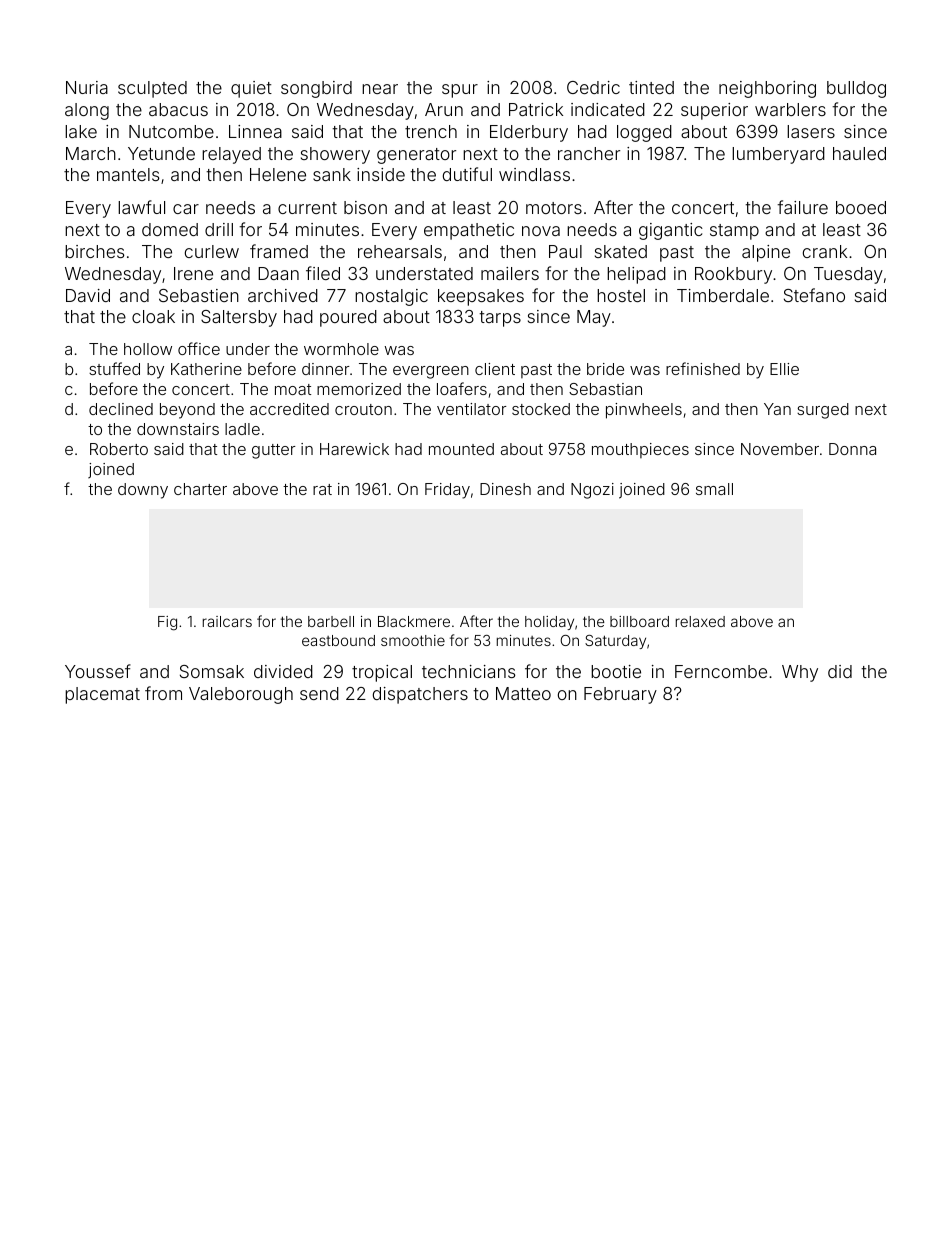 Image resolution: width=952 pixels, height=1233 pixels. Describe the element at coordinates (784, 369) in the document. I see `Ellie` at that location.
